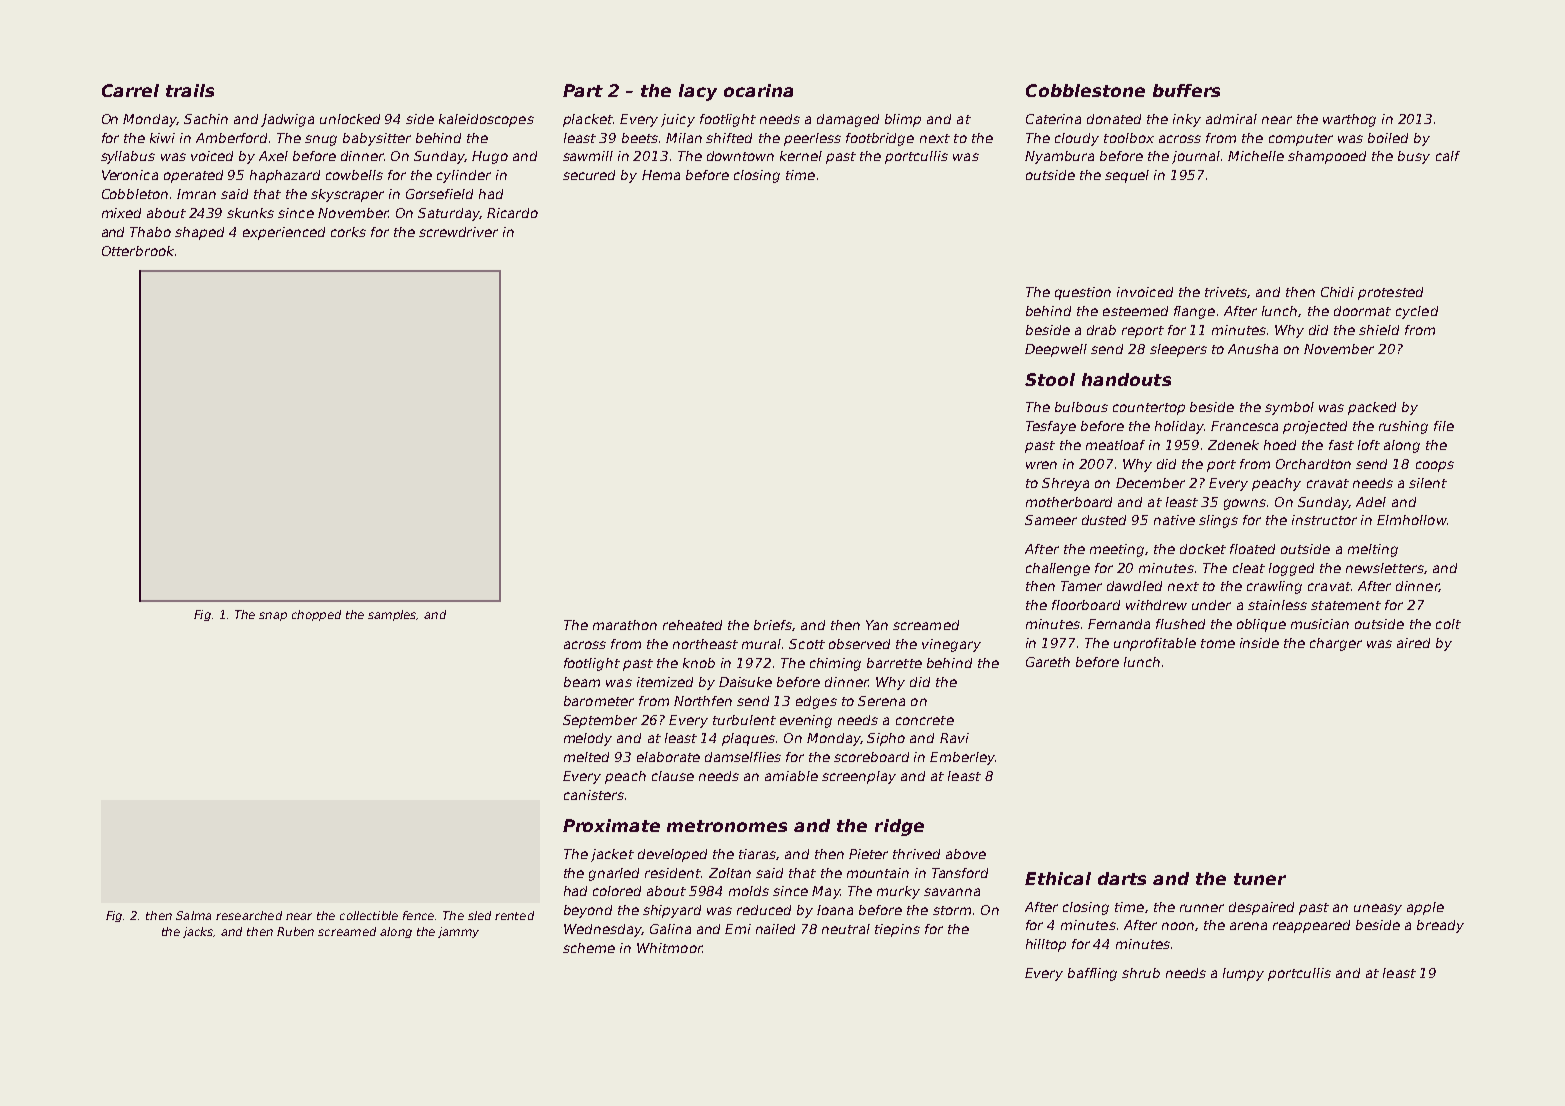  What do you see at coordinates (625, 625) in the screenshot?
I see `marathon` at bounding box center [625, 625].
